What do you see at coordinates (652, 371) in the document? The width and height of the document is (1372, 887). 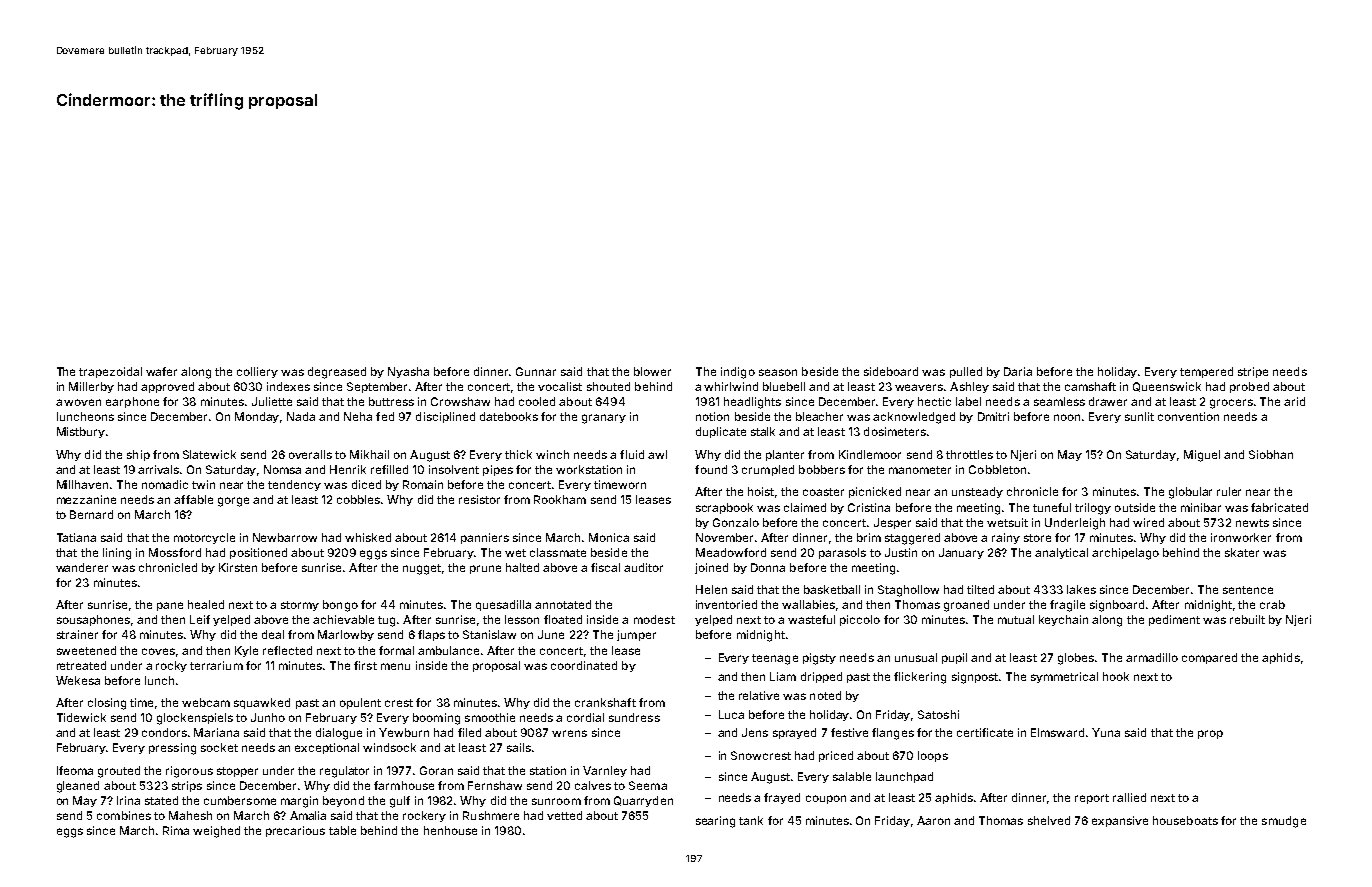 I see `blower` at bounding box center [652, 371].
